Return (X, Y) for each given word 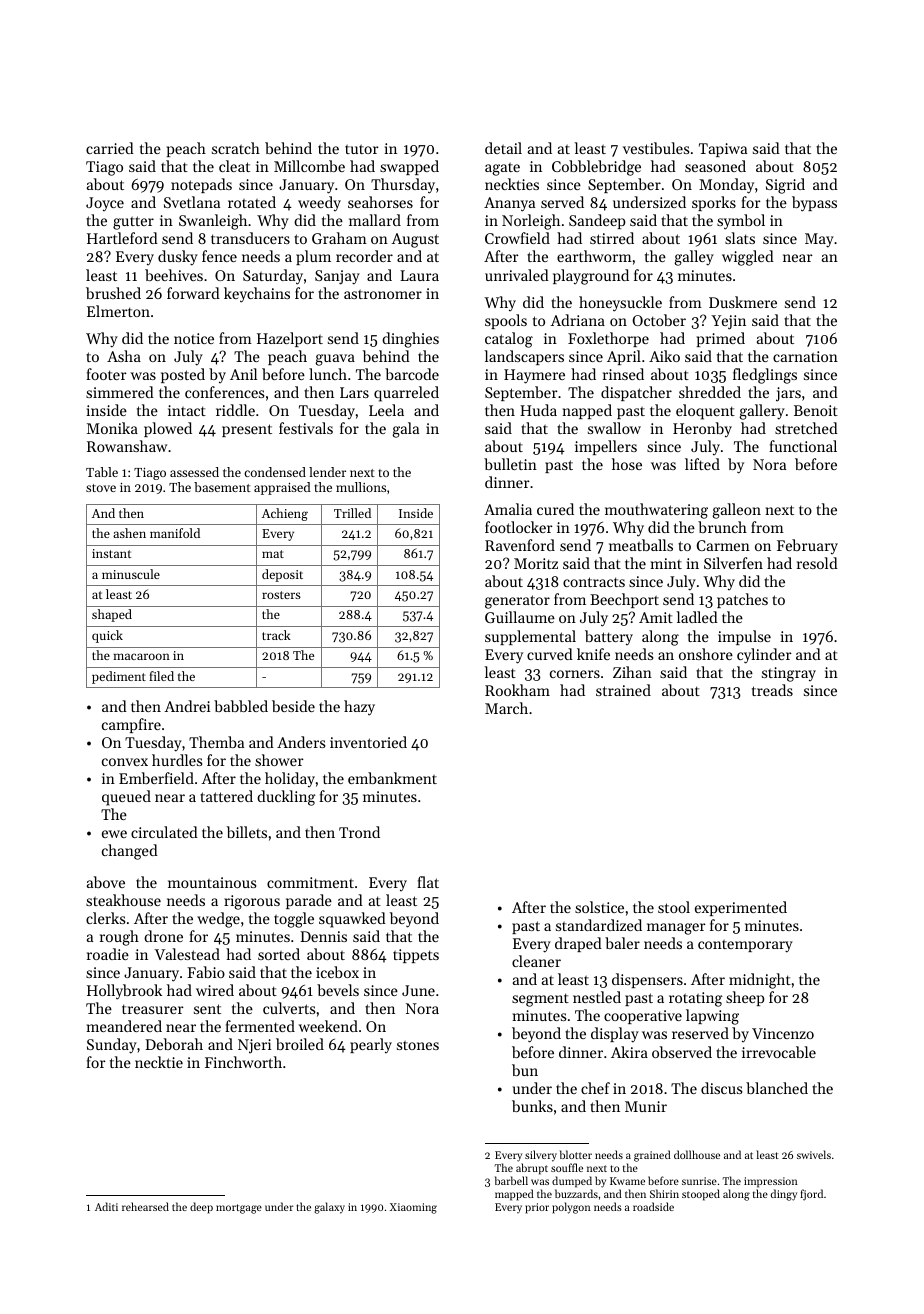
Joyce (105, 204)
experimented (741, 908)
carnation (805, 356)
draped (578, 944)
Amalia (508, 509)
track (276, 635)
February (807, 546)
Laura (419, 275)
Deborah (174, 1044)
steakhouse (123, 900)
